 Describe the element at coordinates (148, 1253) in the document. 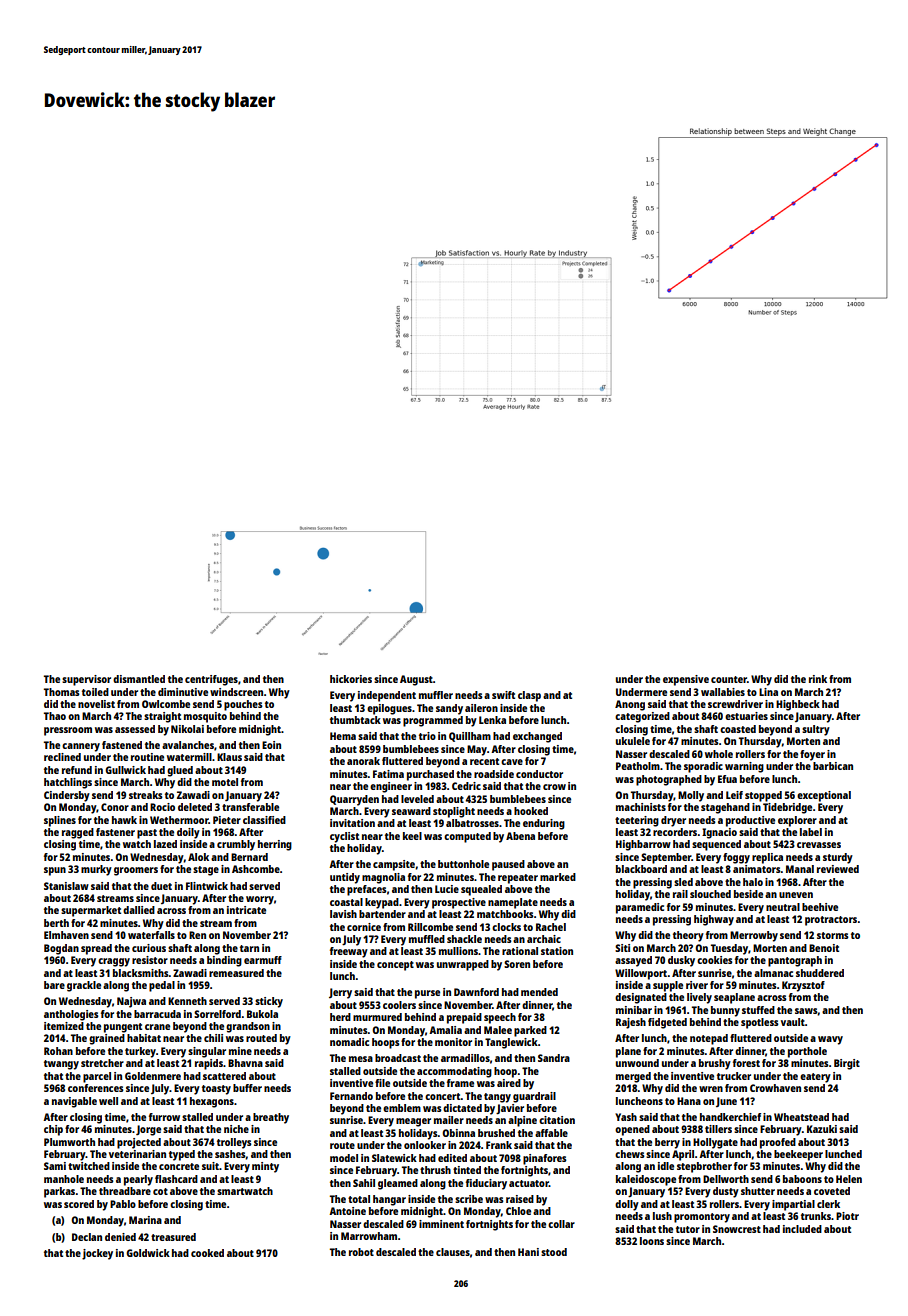

I see `Goldwick` at that location.
